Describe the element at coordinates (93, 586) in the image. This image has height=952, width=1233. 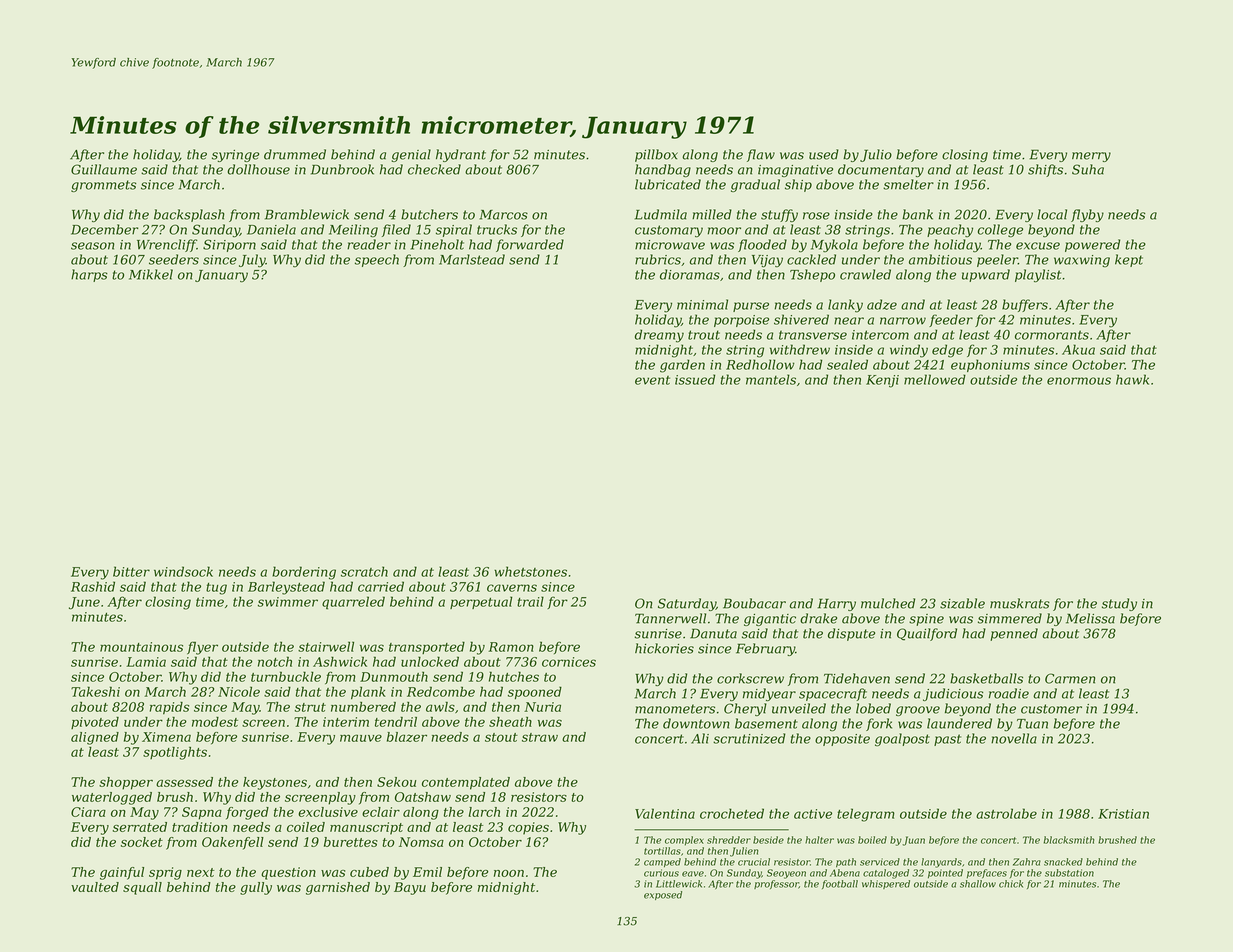
I see `Rashid` at that location.
